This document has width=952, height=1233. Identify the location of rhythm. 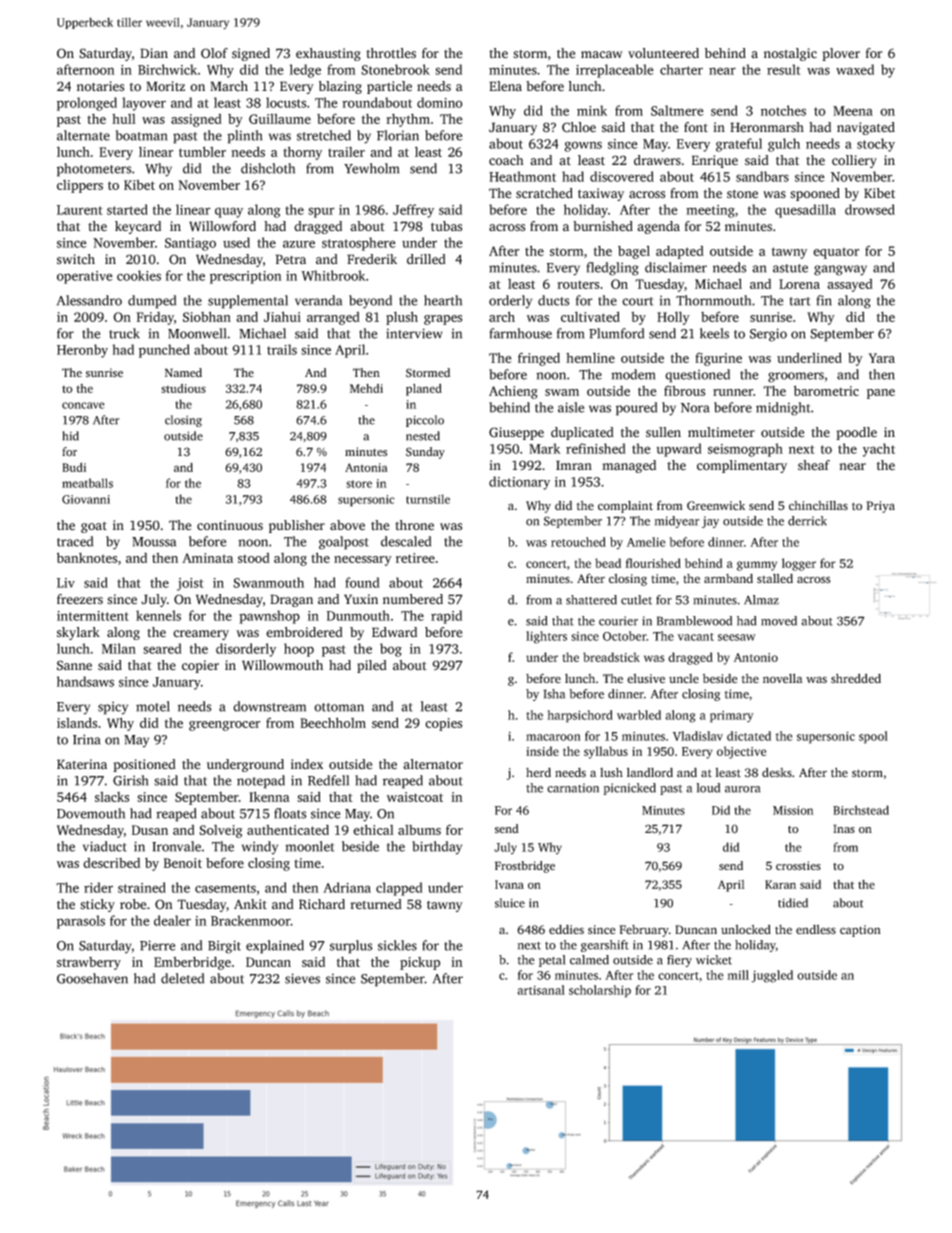
(408, 120).
